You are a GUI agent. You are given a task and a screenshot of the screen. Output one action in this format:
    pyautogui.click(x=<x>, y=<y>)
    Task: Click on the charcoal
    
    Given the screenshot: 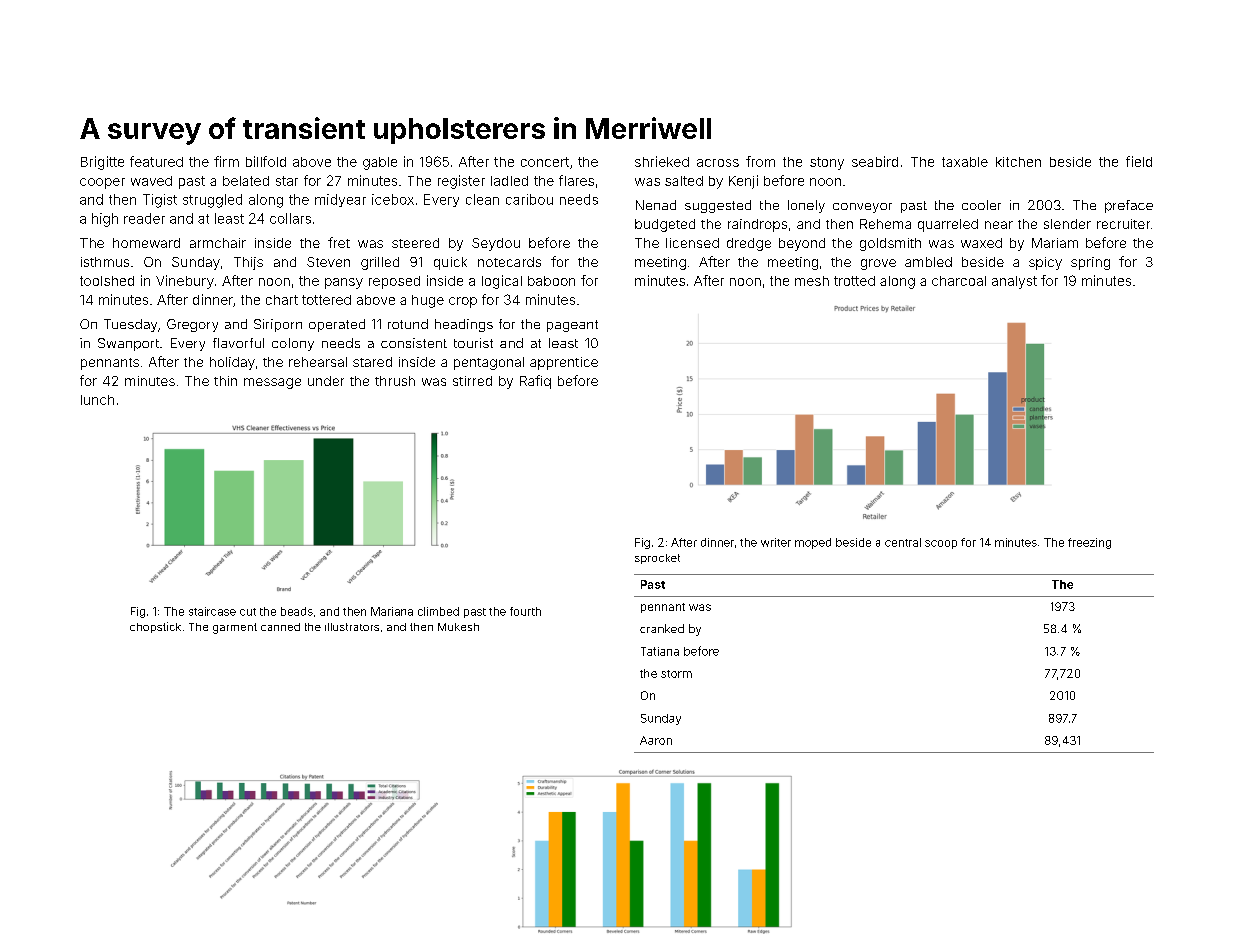 What is the action you would take?
    pyautogui.click(x=959, y=281)
